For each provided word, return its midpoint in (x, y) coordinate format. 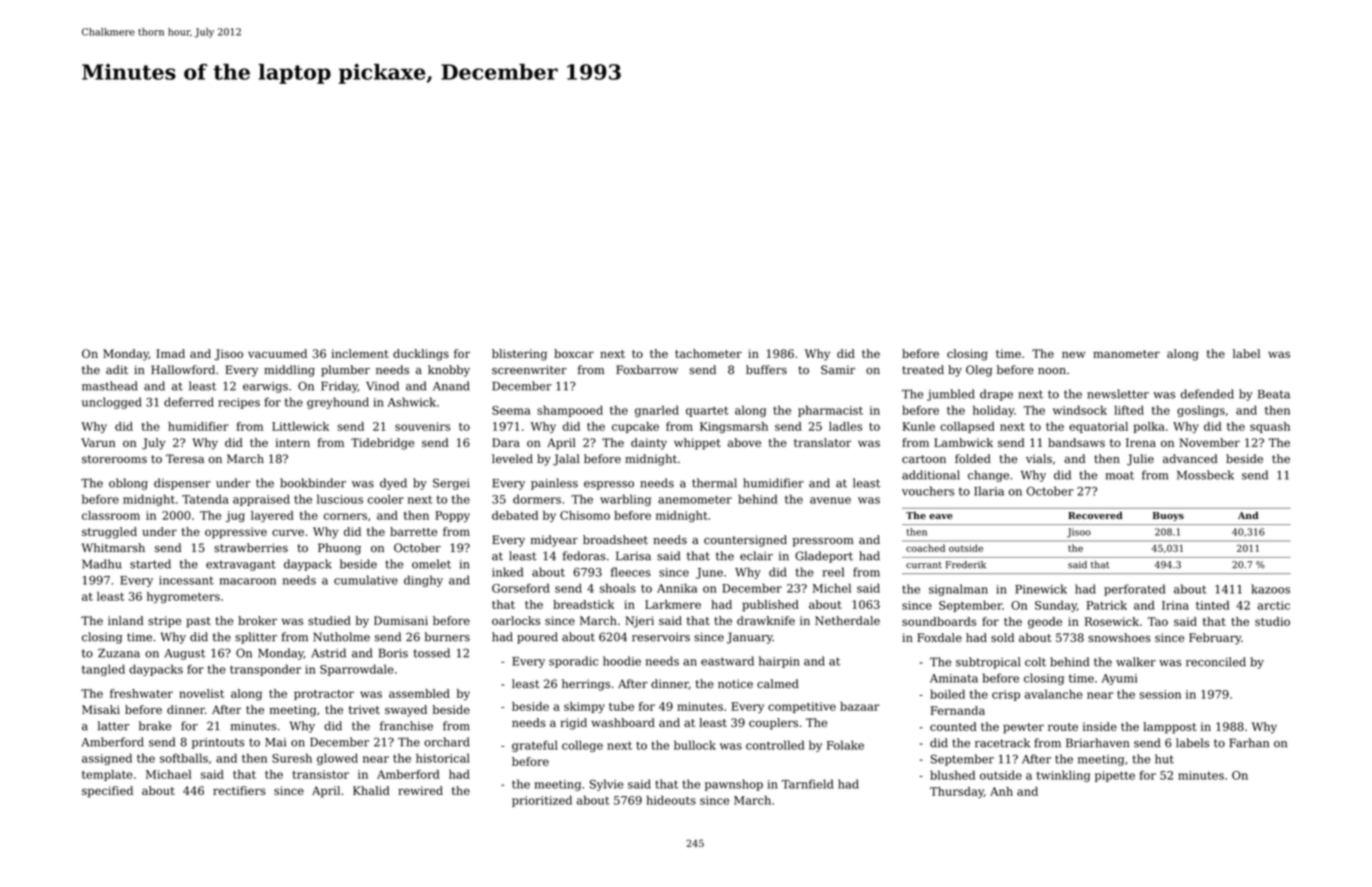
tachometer (708, 353)
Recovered (1095, 515)
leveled (512, 458)
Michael (168, 774)
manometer (1126, 354)
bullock (695, 745)
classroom (111, 515)
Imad (170, 353)
